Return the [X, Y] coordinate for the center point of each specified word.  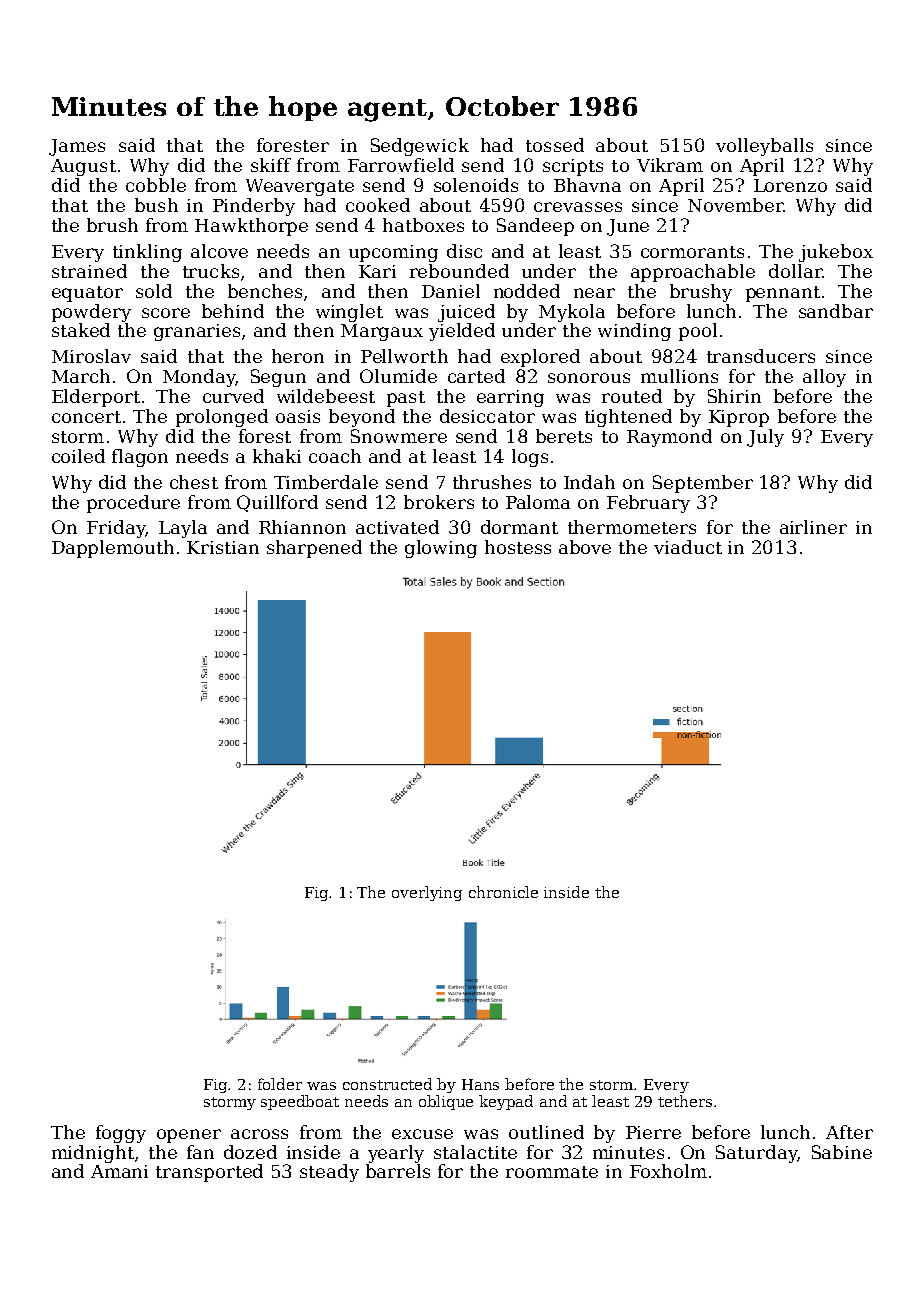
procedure [133, 504]
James [77, 147]
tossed [555, 145]
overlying [427, 893]
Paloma [538, 502]
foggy [121, 1134]
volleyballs [764, 147]
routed [632, 396]
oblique [446, 1102]
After [849, 1132]
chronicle [503, 892]
